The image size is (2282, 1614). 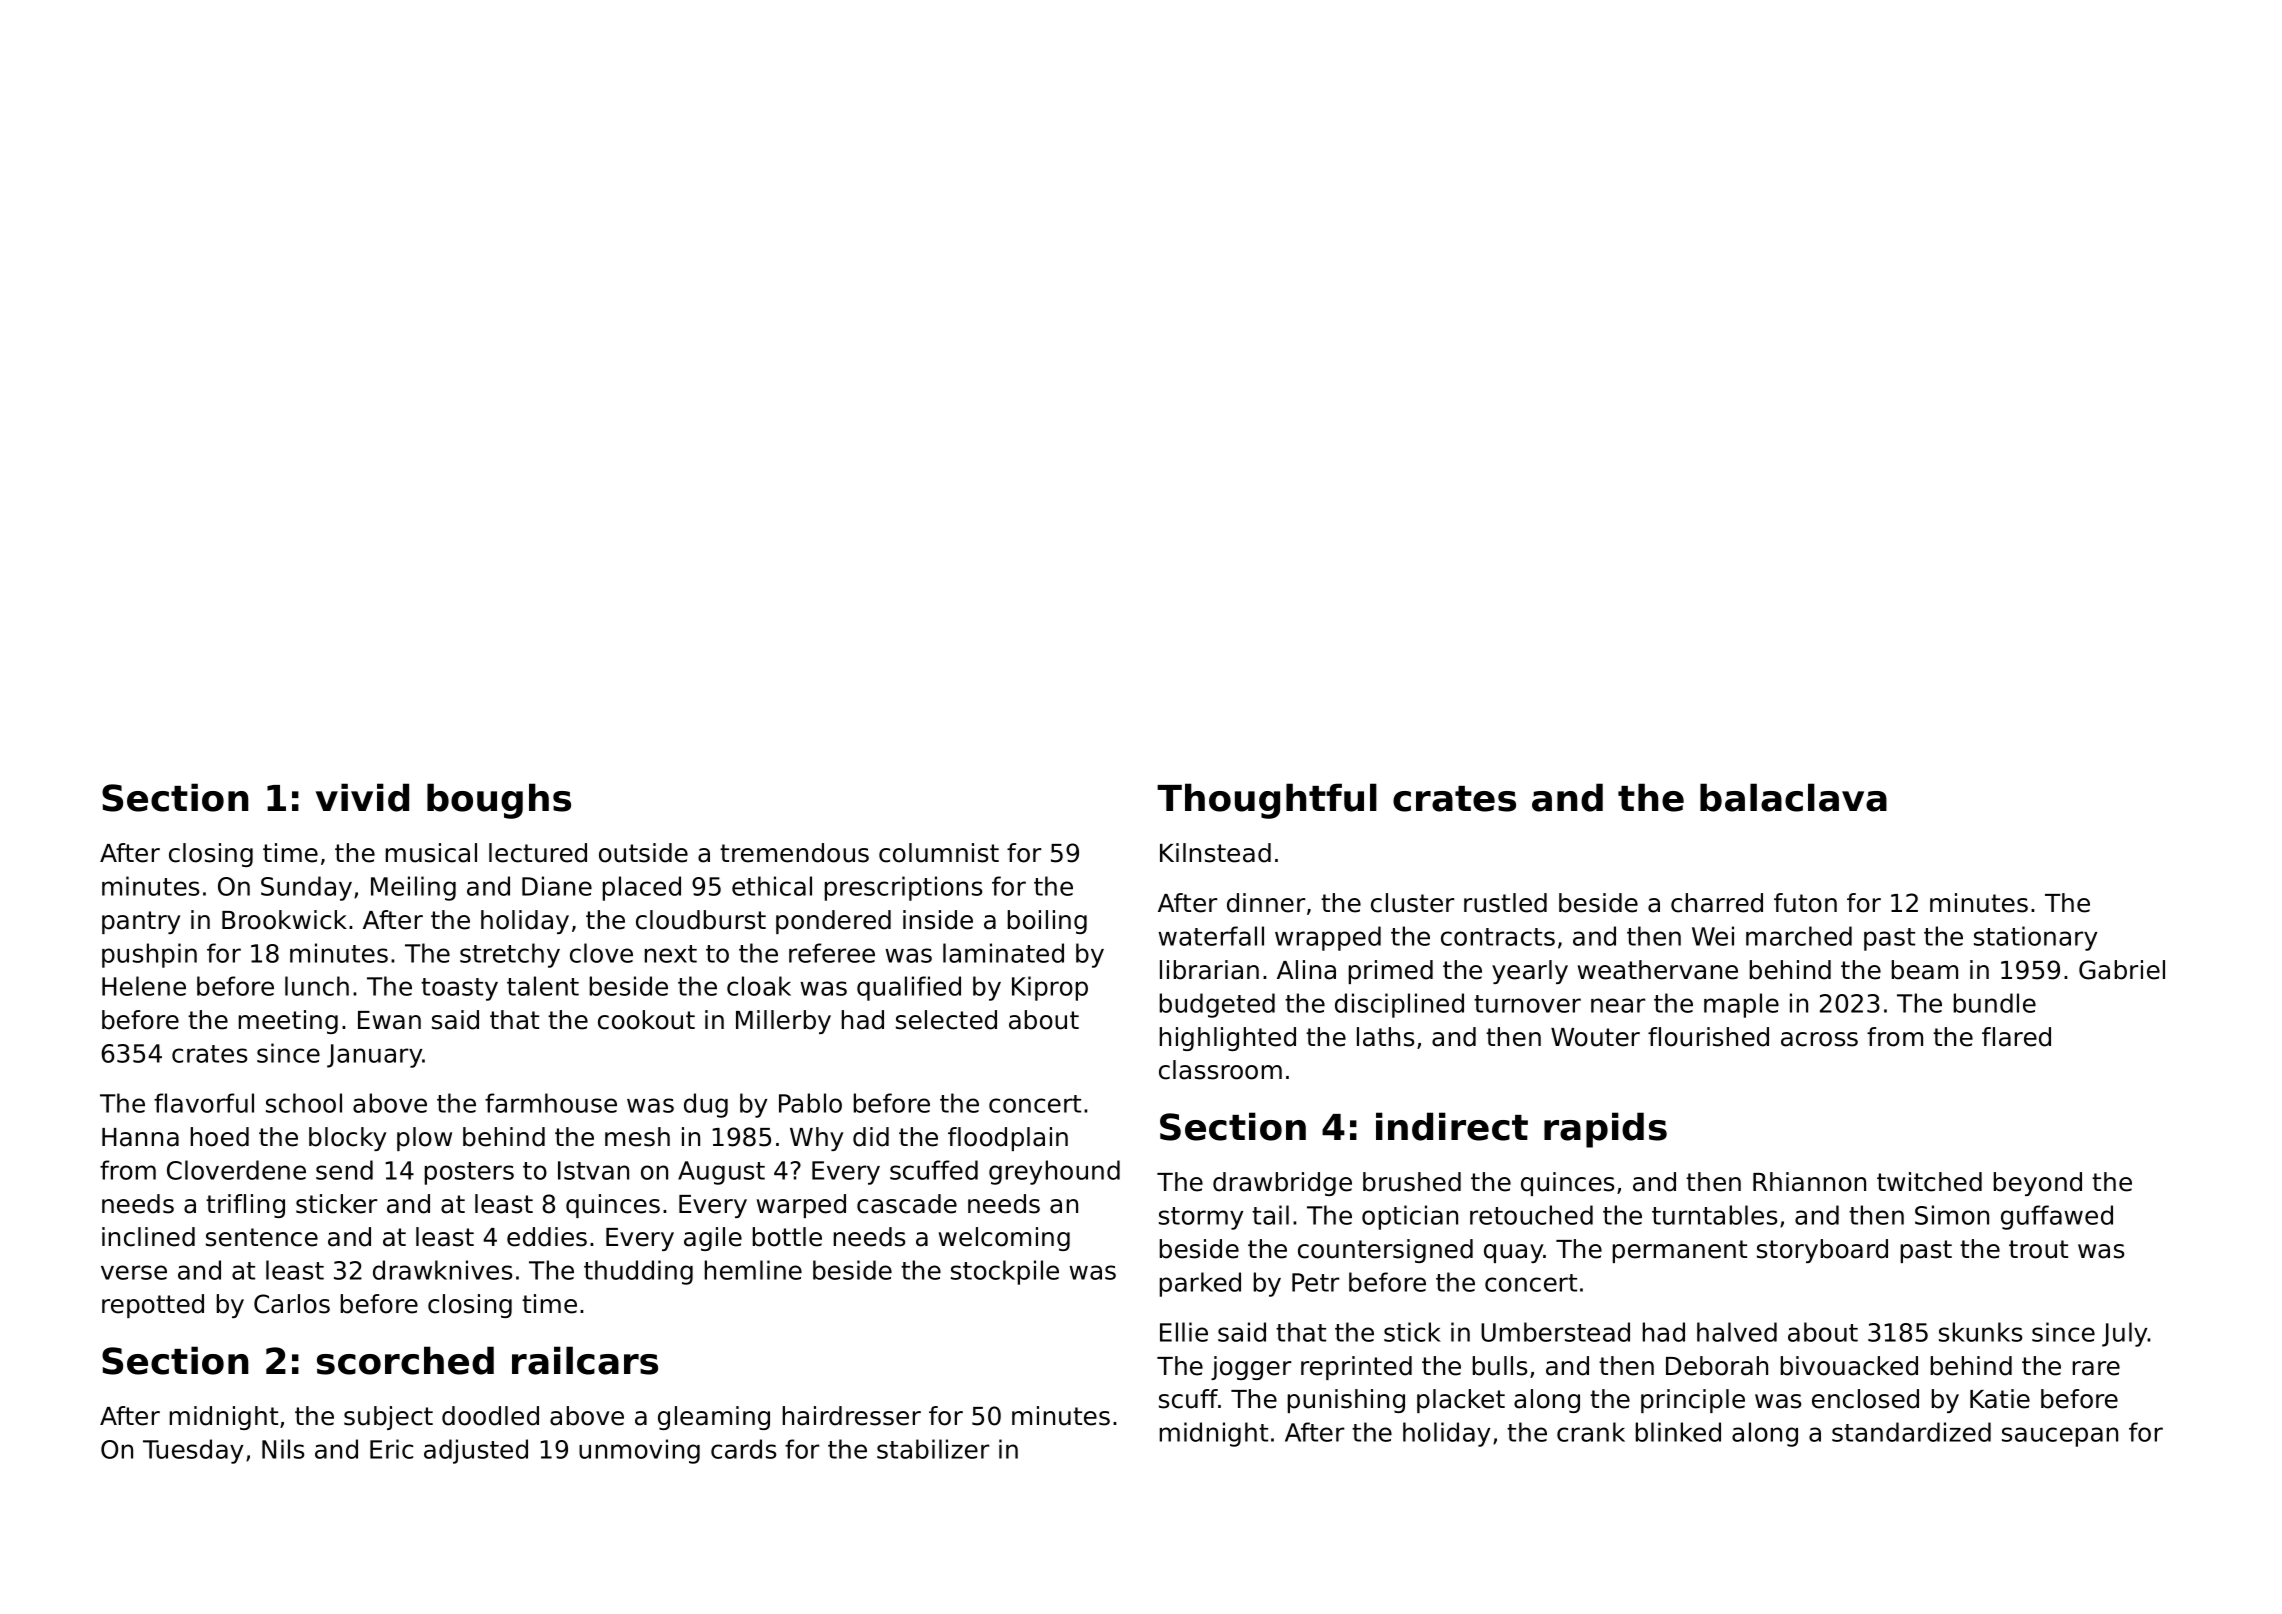 What do you see at coordinates (476, 1451) in the page?
I see `adjusted` at bounding box center [476, 1451].
